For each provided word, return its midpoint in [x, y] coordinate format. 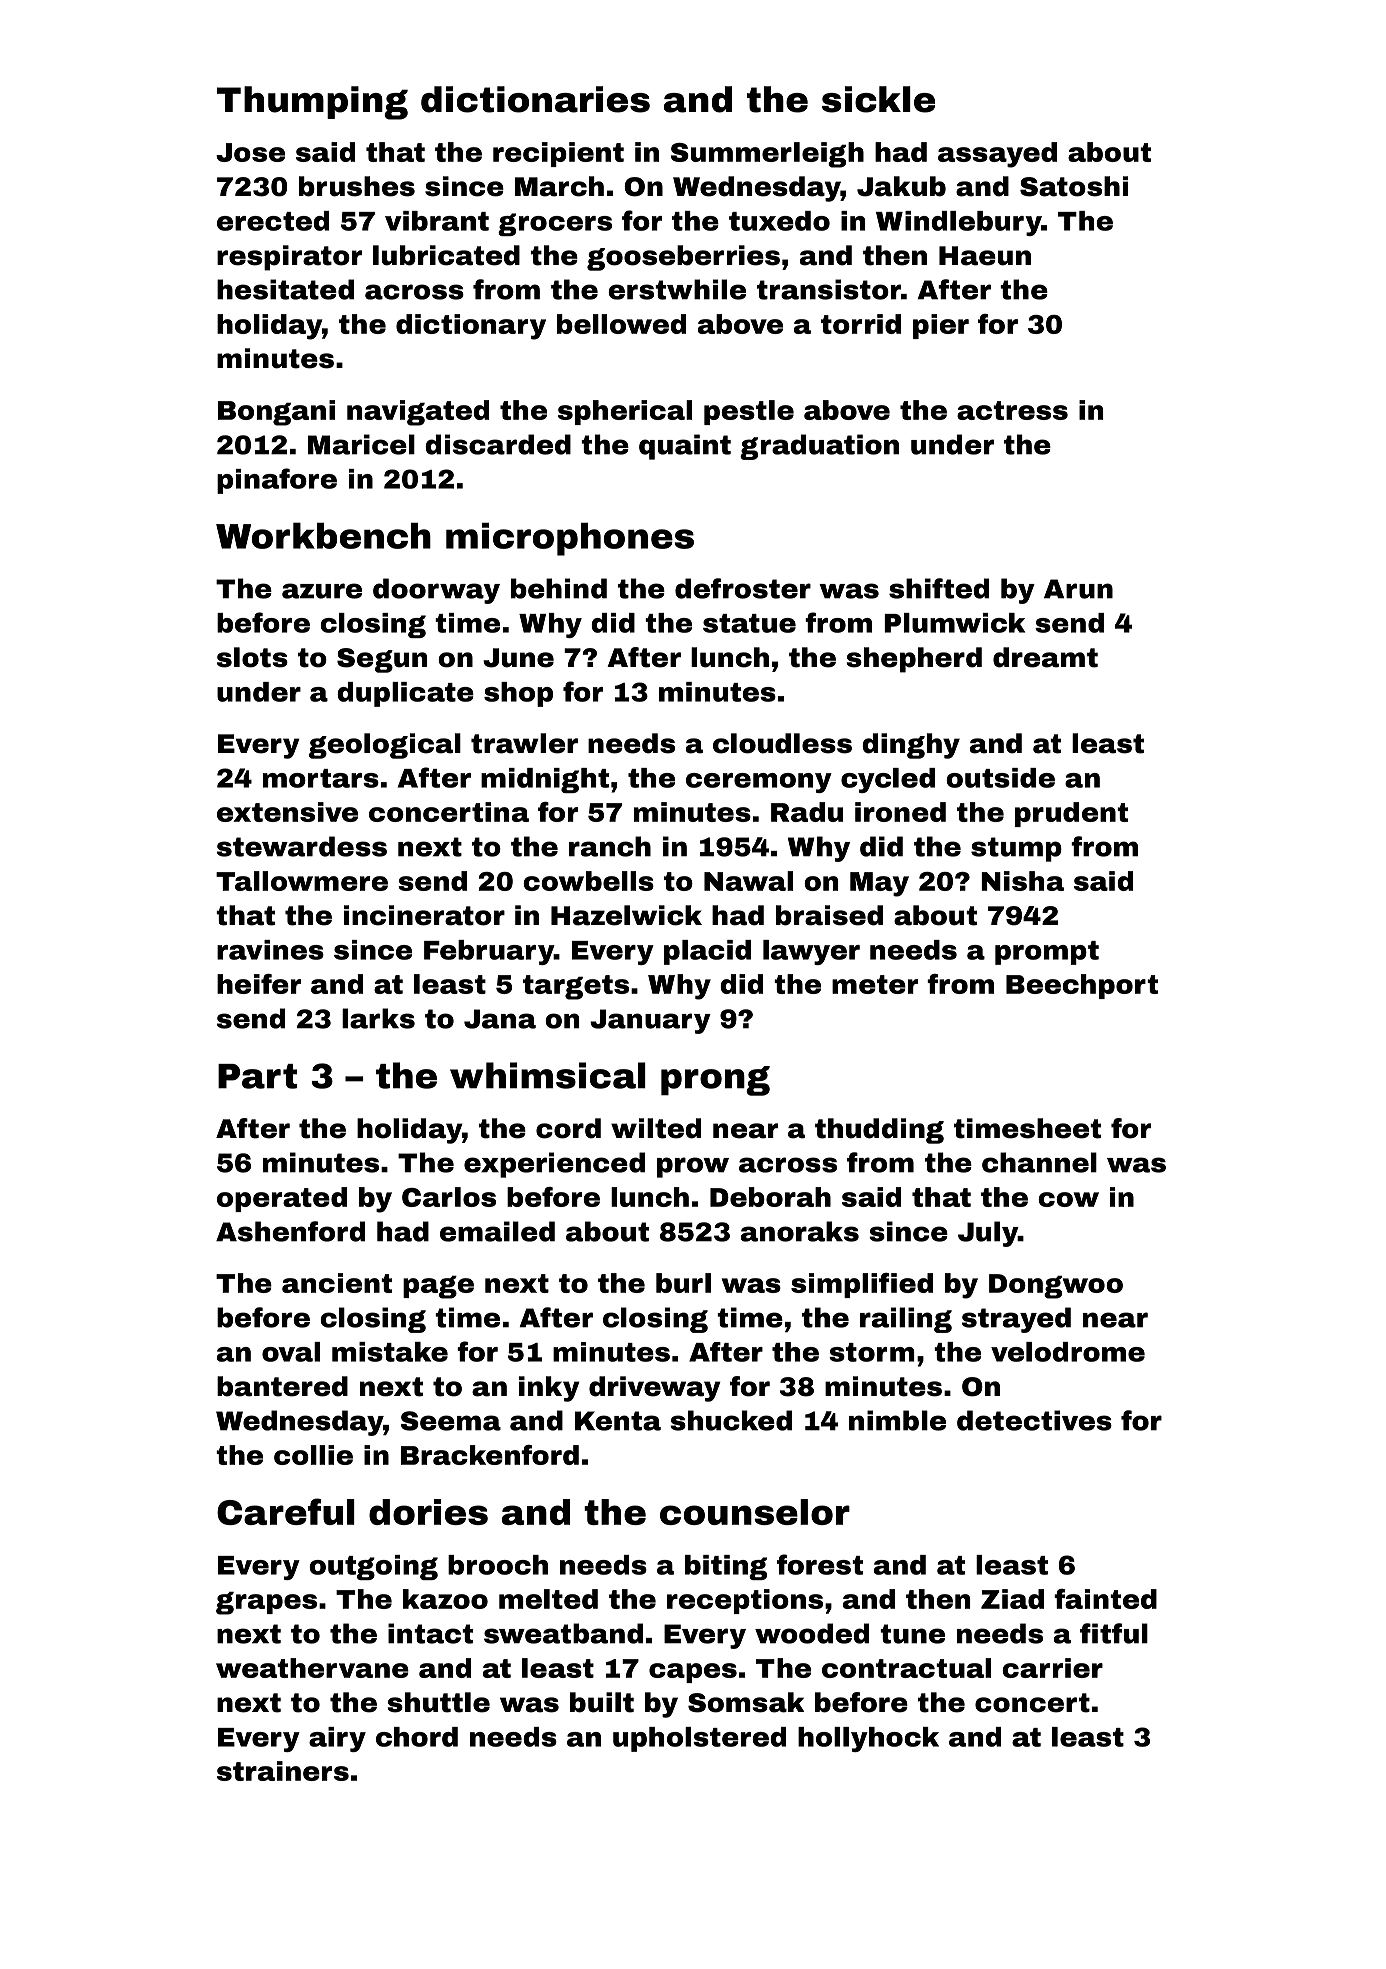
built [602, 1702]
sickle [878, 99]
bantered [282, 1386]
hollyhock [868, 1739]
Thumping [312, 103]
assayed [997, 155]
